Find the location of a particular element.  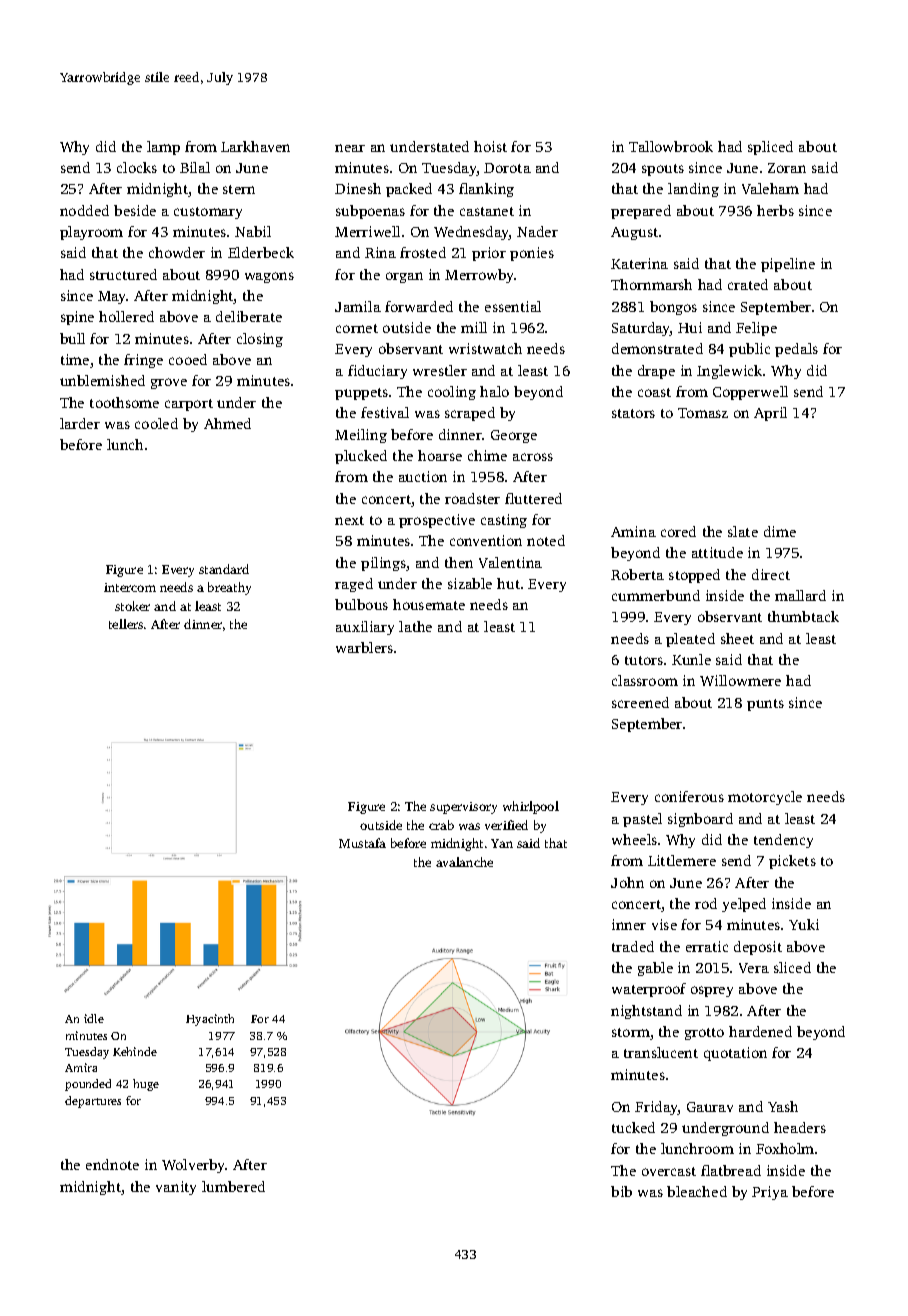

spliced is located at coordinates (770, 148).
